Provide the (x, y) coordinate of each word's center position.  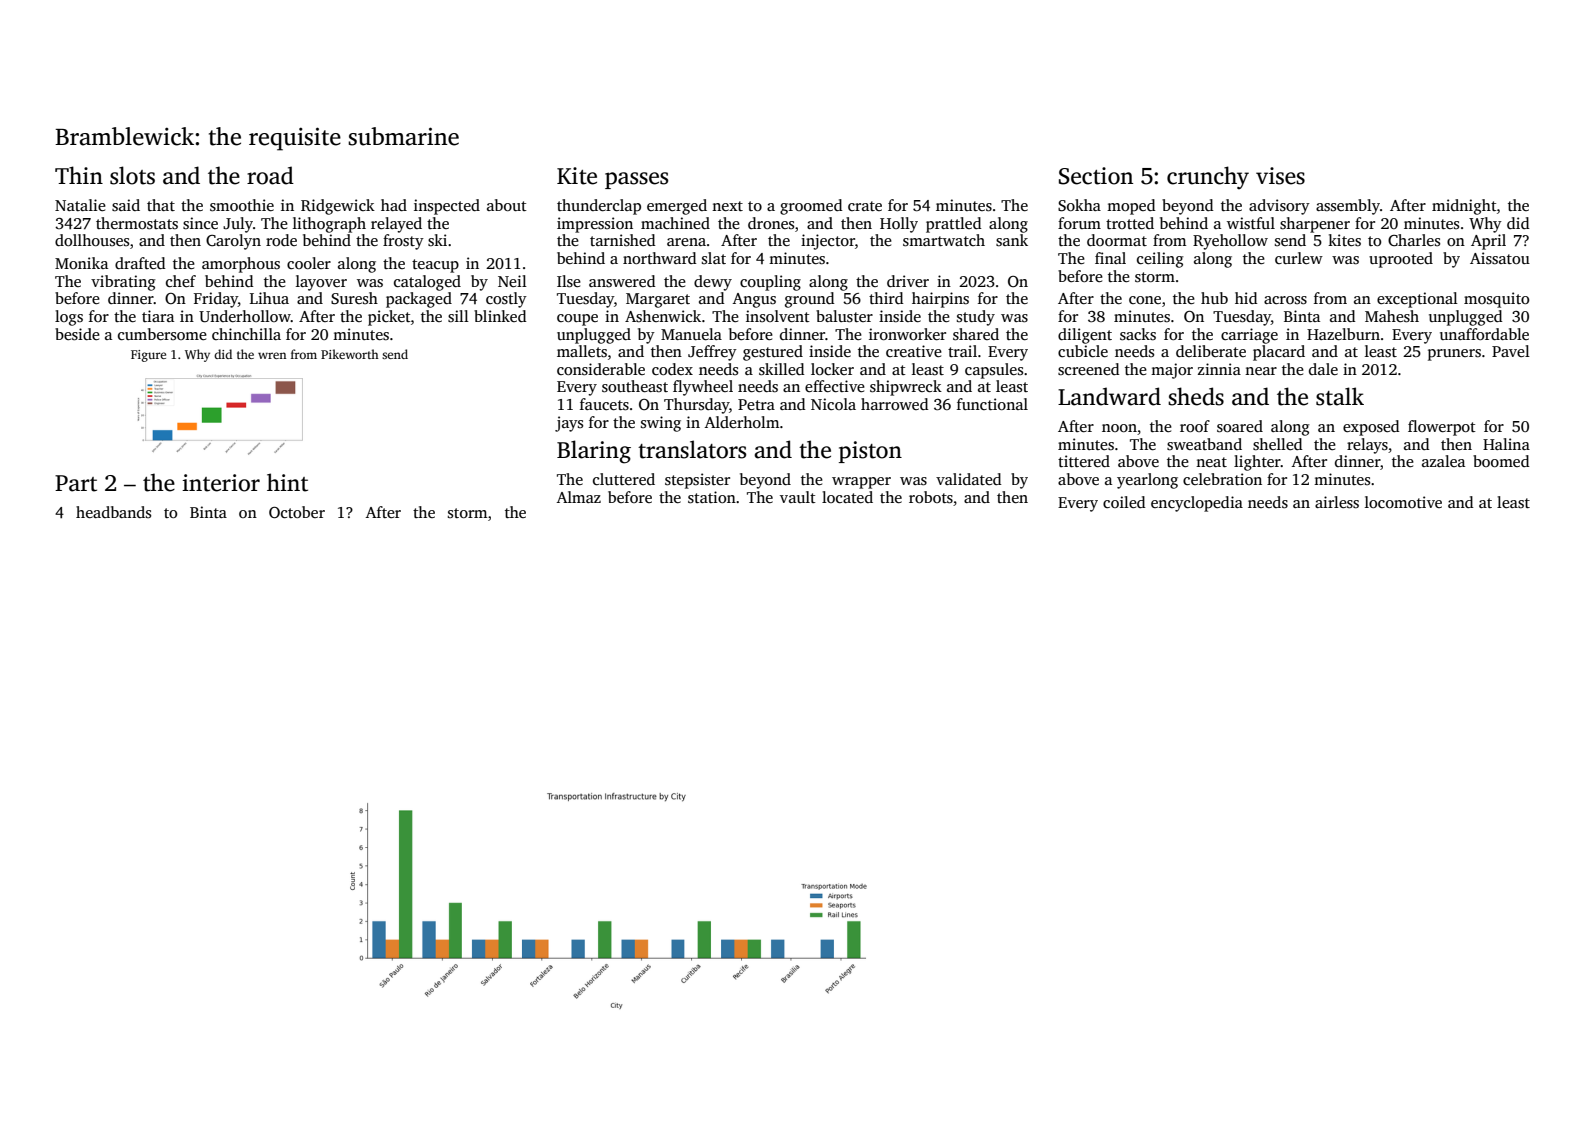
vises (1280, 176)
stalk (1340, 396)
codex (672, 369)
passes (636, 180)
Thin (79, 175)
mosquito (1496, 300)
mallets (582, 351)
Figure (148, 356)
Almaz (579, 497)
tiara (158, 316)
